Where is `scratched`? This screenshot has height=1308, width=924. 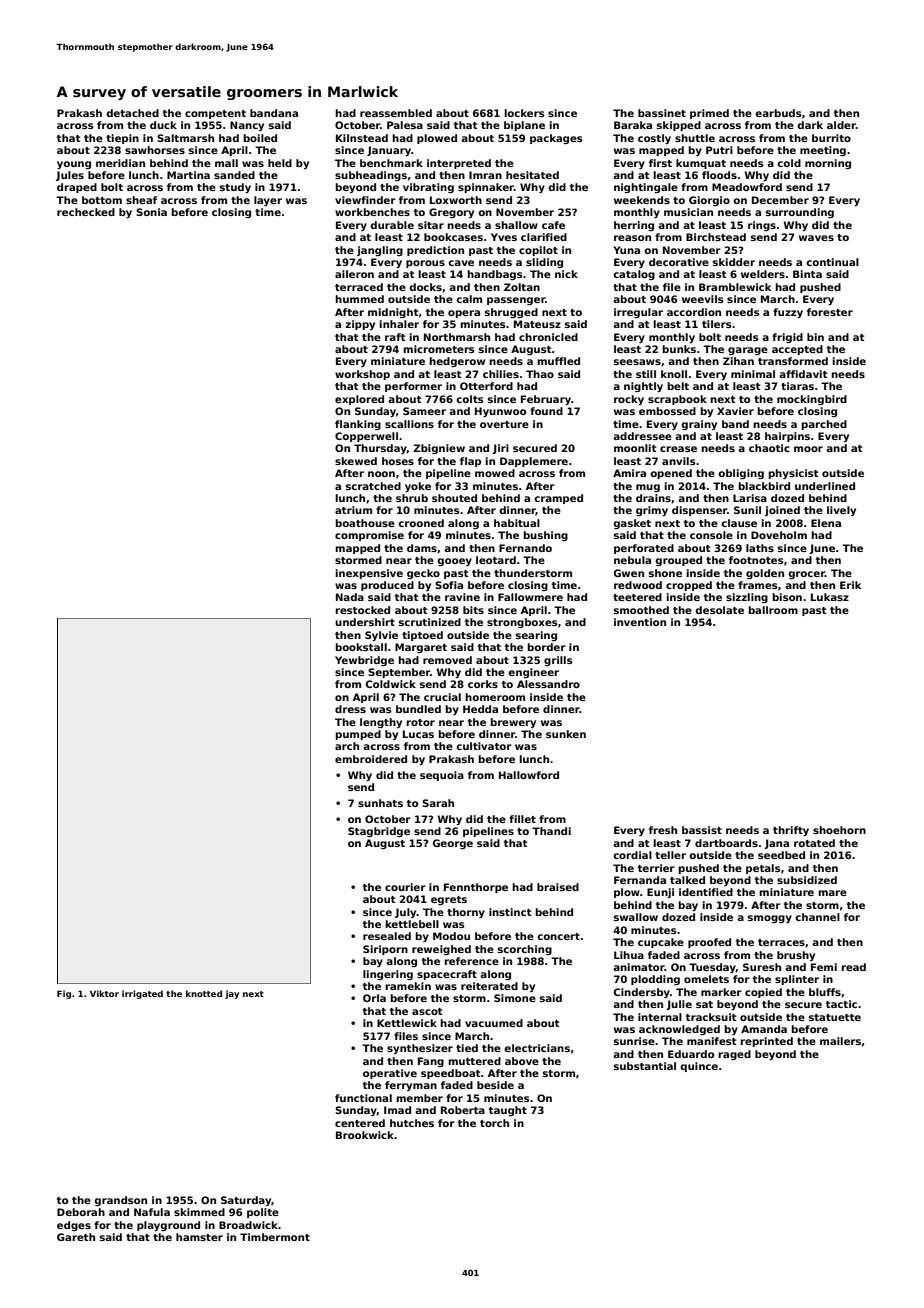
scratched is located at coordinates (373, 486).
